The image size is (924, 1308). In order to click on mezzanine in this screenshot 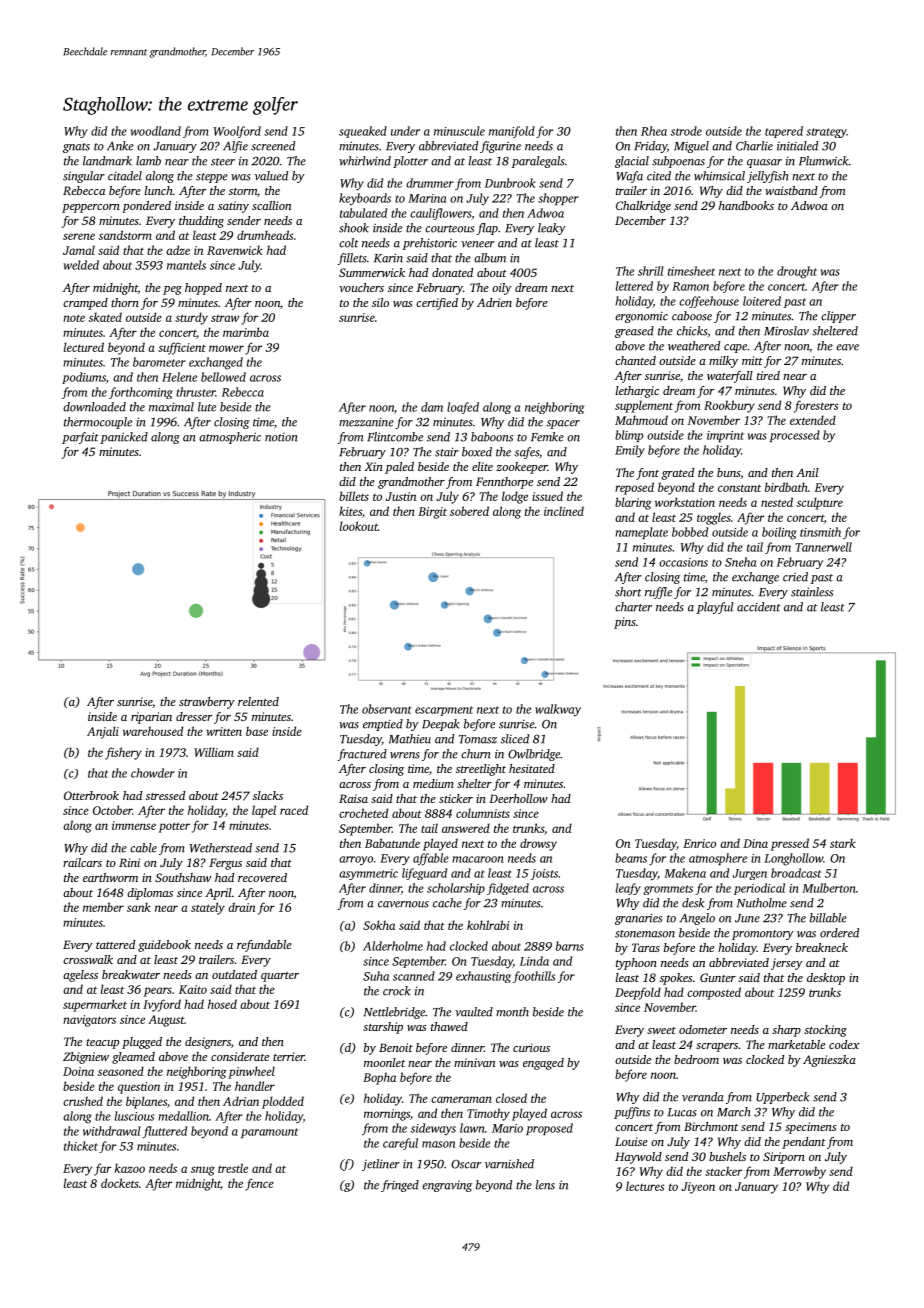, I will do `click(366, 422)`.
